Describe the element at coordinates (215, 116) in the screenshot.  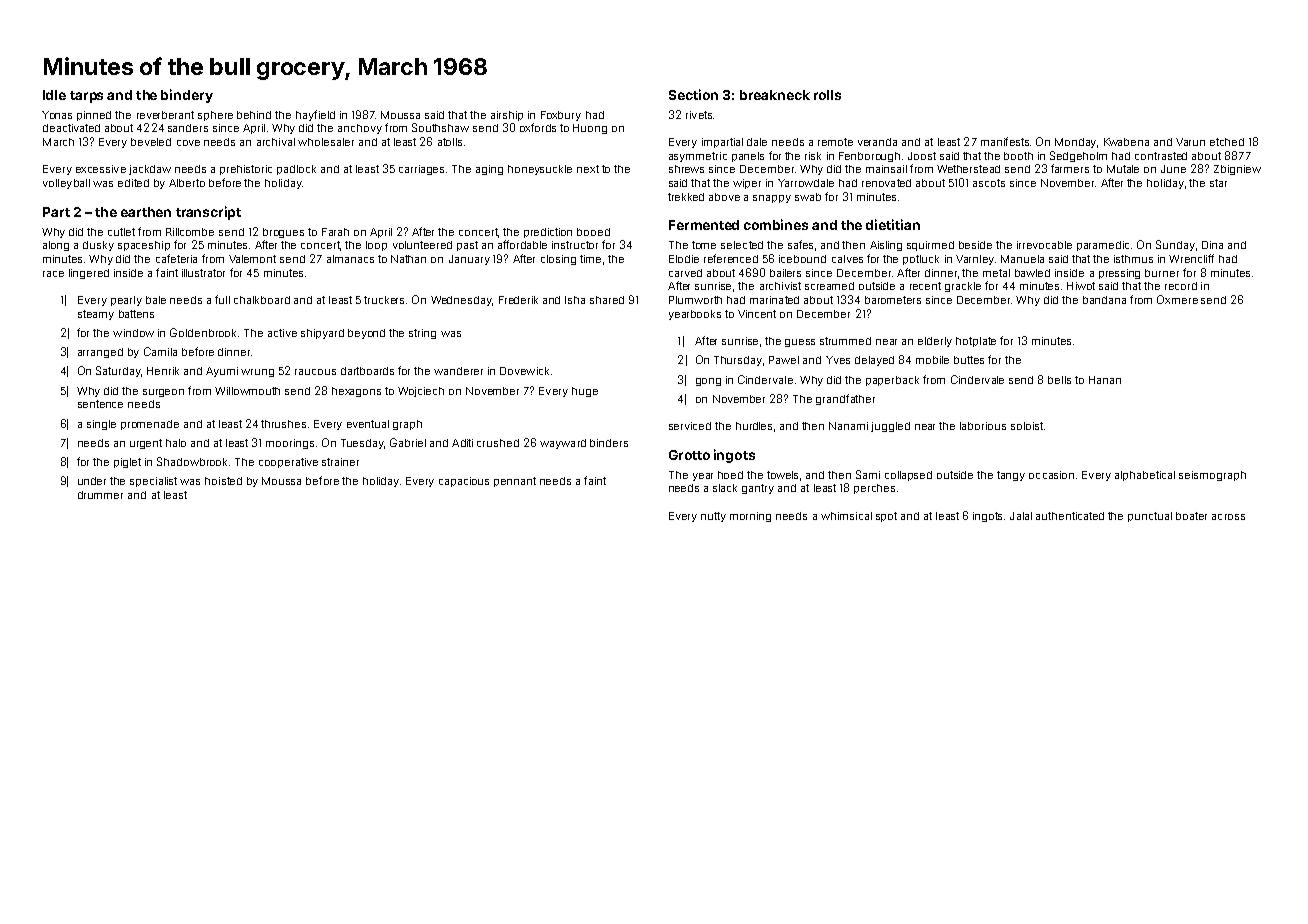
I see `sphere` at that location.
